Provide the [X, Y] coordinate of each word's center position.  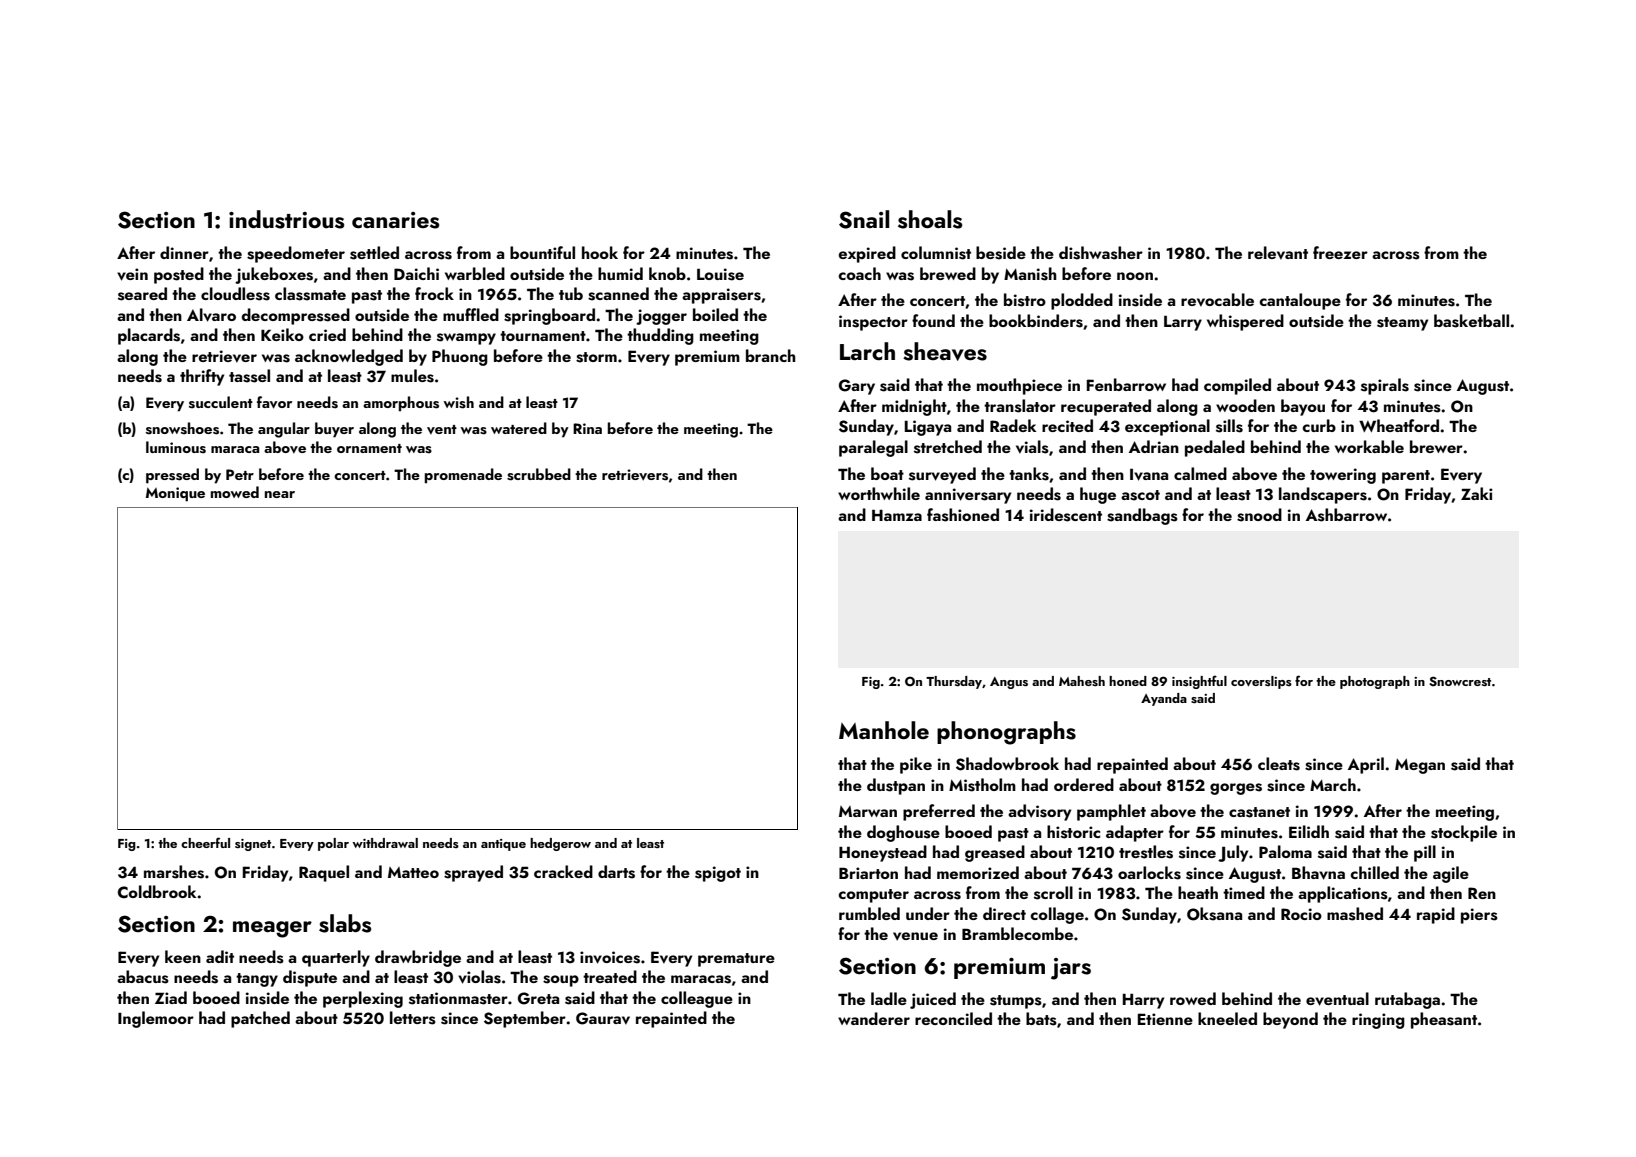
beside [1001, 253]
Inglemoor [156, 1019]
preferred [939, 812]
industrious [286, 219]
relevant [1278, 253]
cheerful [205, 842]
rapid [1436, 915]
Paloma [1285, 851]
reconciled [953, 1018]
